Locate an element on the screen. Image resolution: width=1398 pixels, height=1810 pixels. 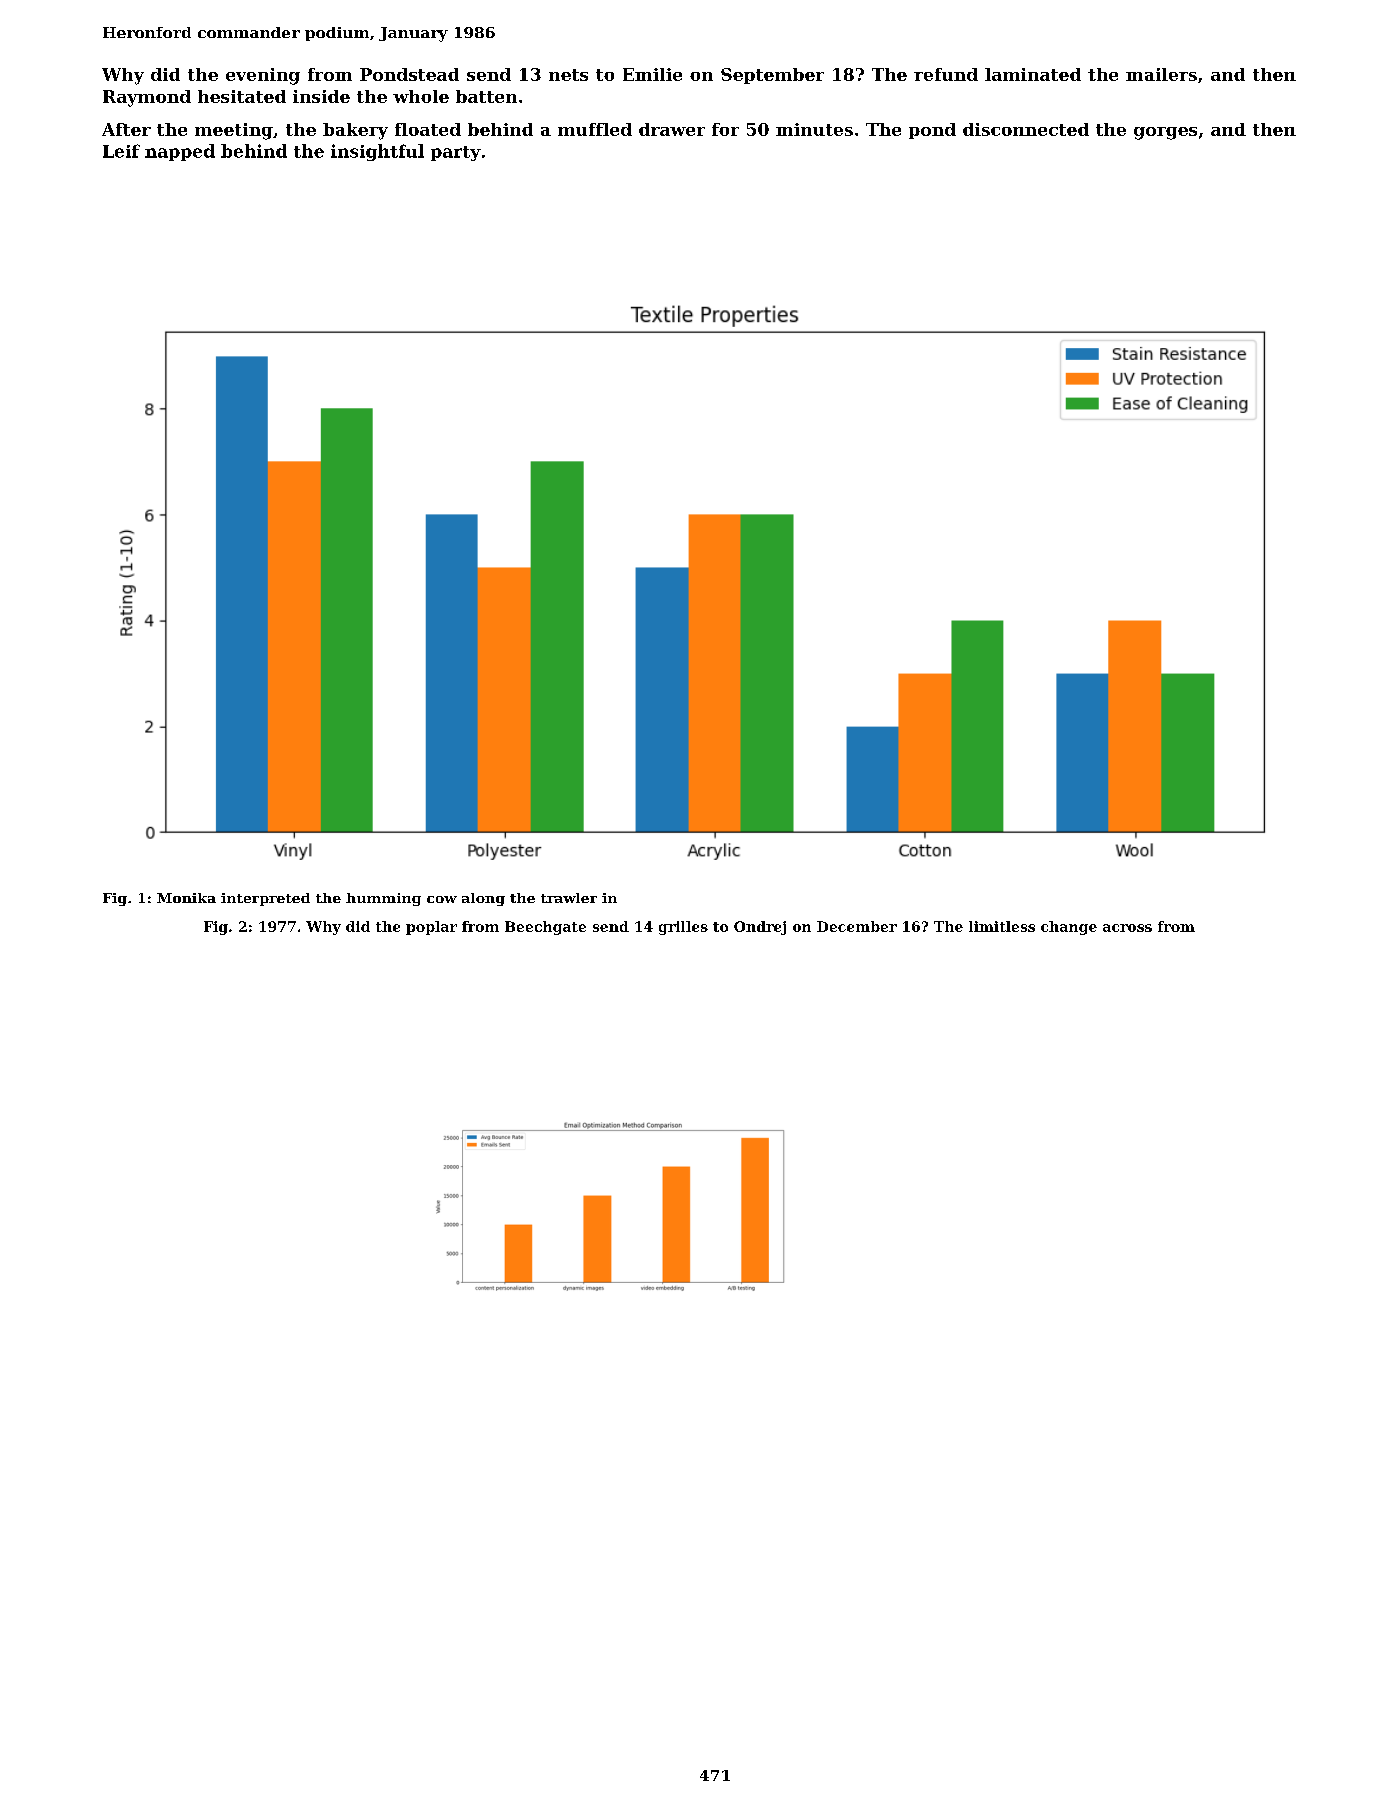
Monika is located at coordinates (186, 898).
